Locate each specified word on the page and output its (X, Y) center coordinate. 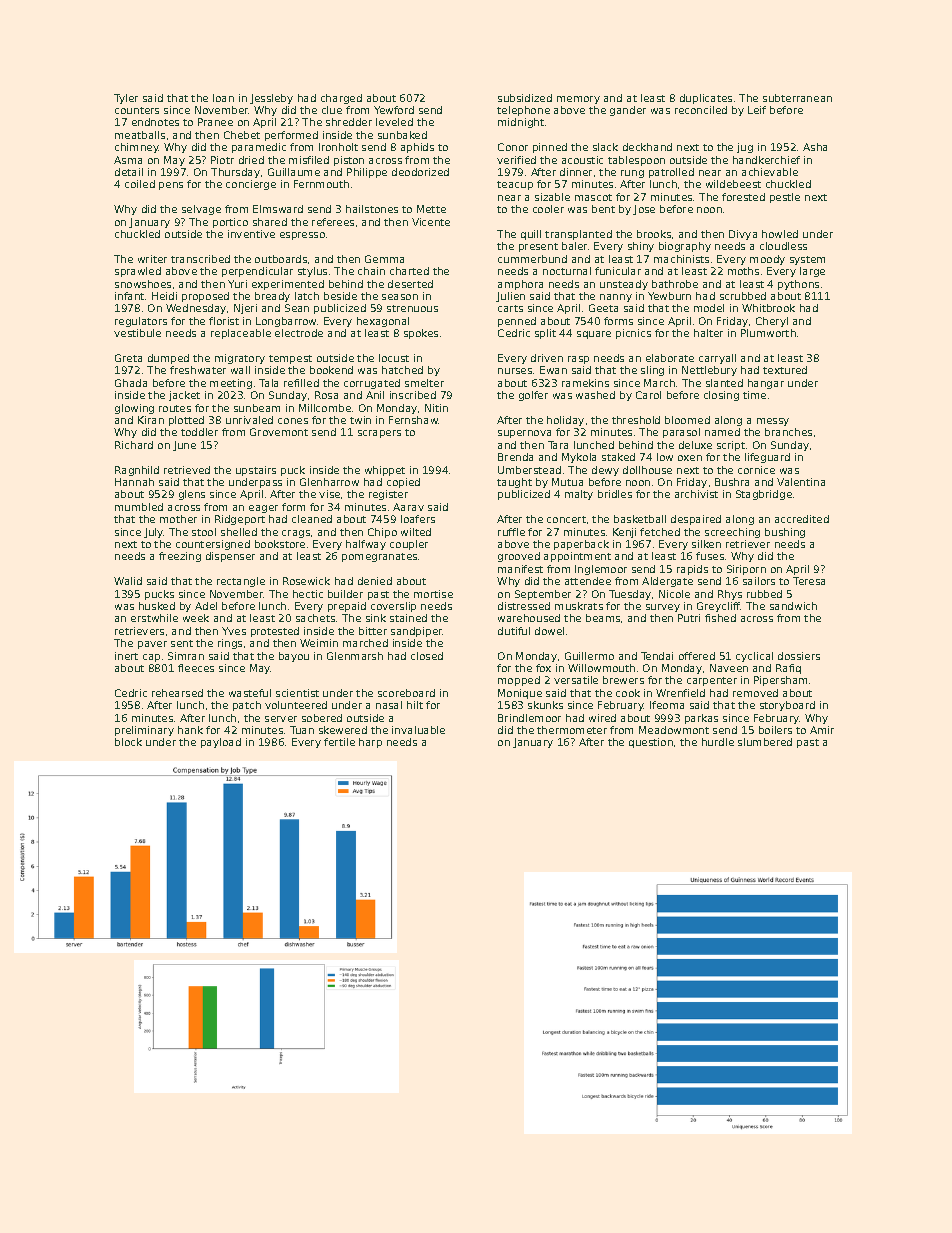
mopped (519, 681)
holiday (565, 421)
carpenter (712, 681)
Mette (431, 209)
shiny (641, 247)
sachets (315, 618)
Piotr (222, 160)
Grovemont (279, 432)
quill (531, 235)
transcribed (200, 259)
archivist (696, 494)
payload (221, 743)
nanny (616, 298)
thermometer (572, 730)
